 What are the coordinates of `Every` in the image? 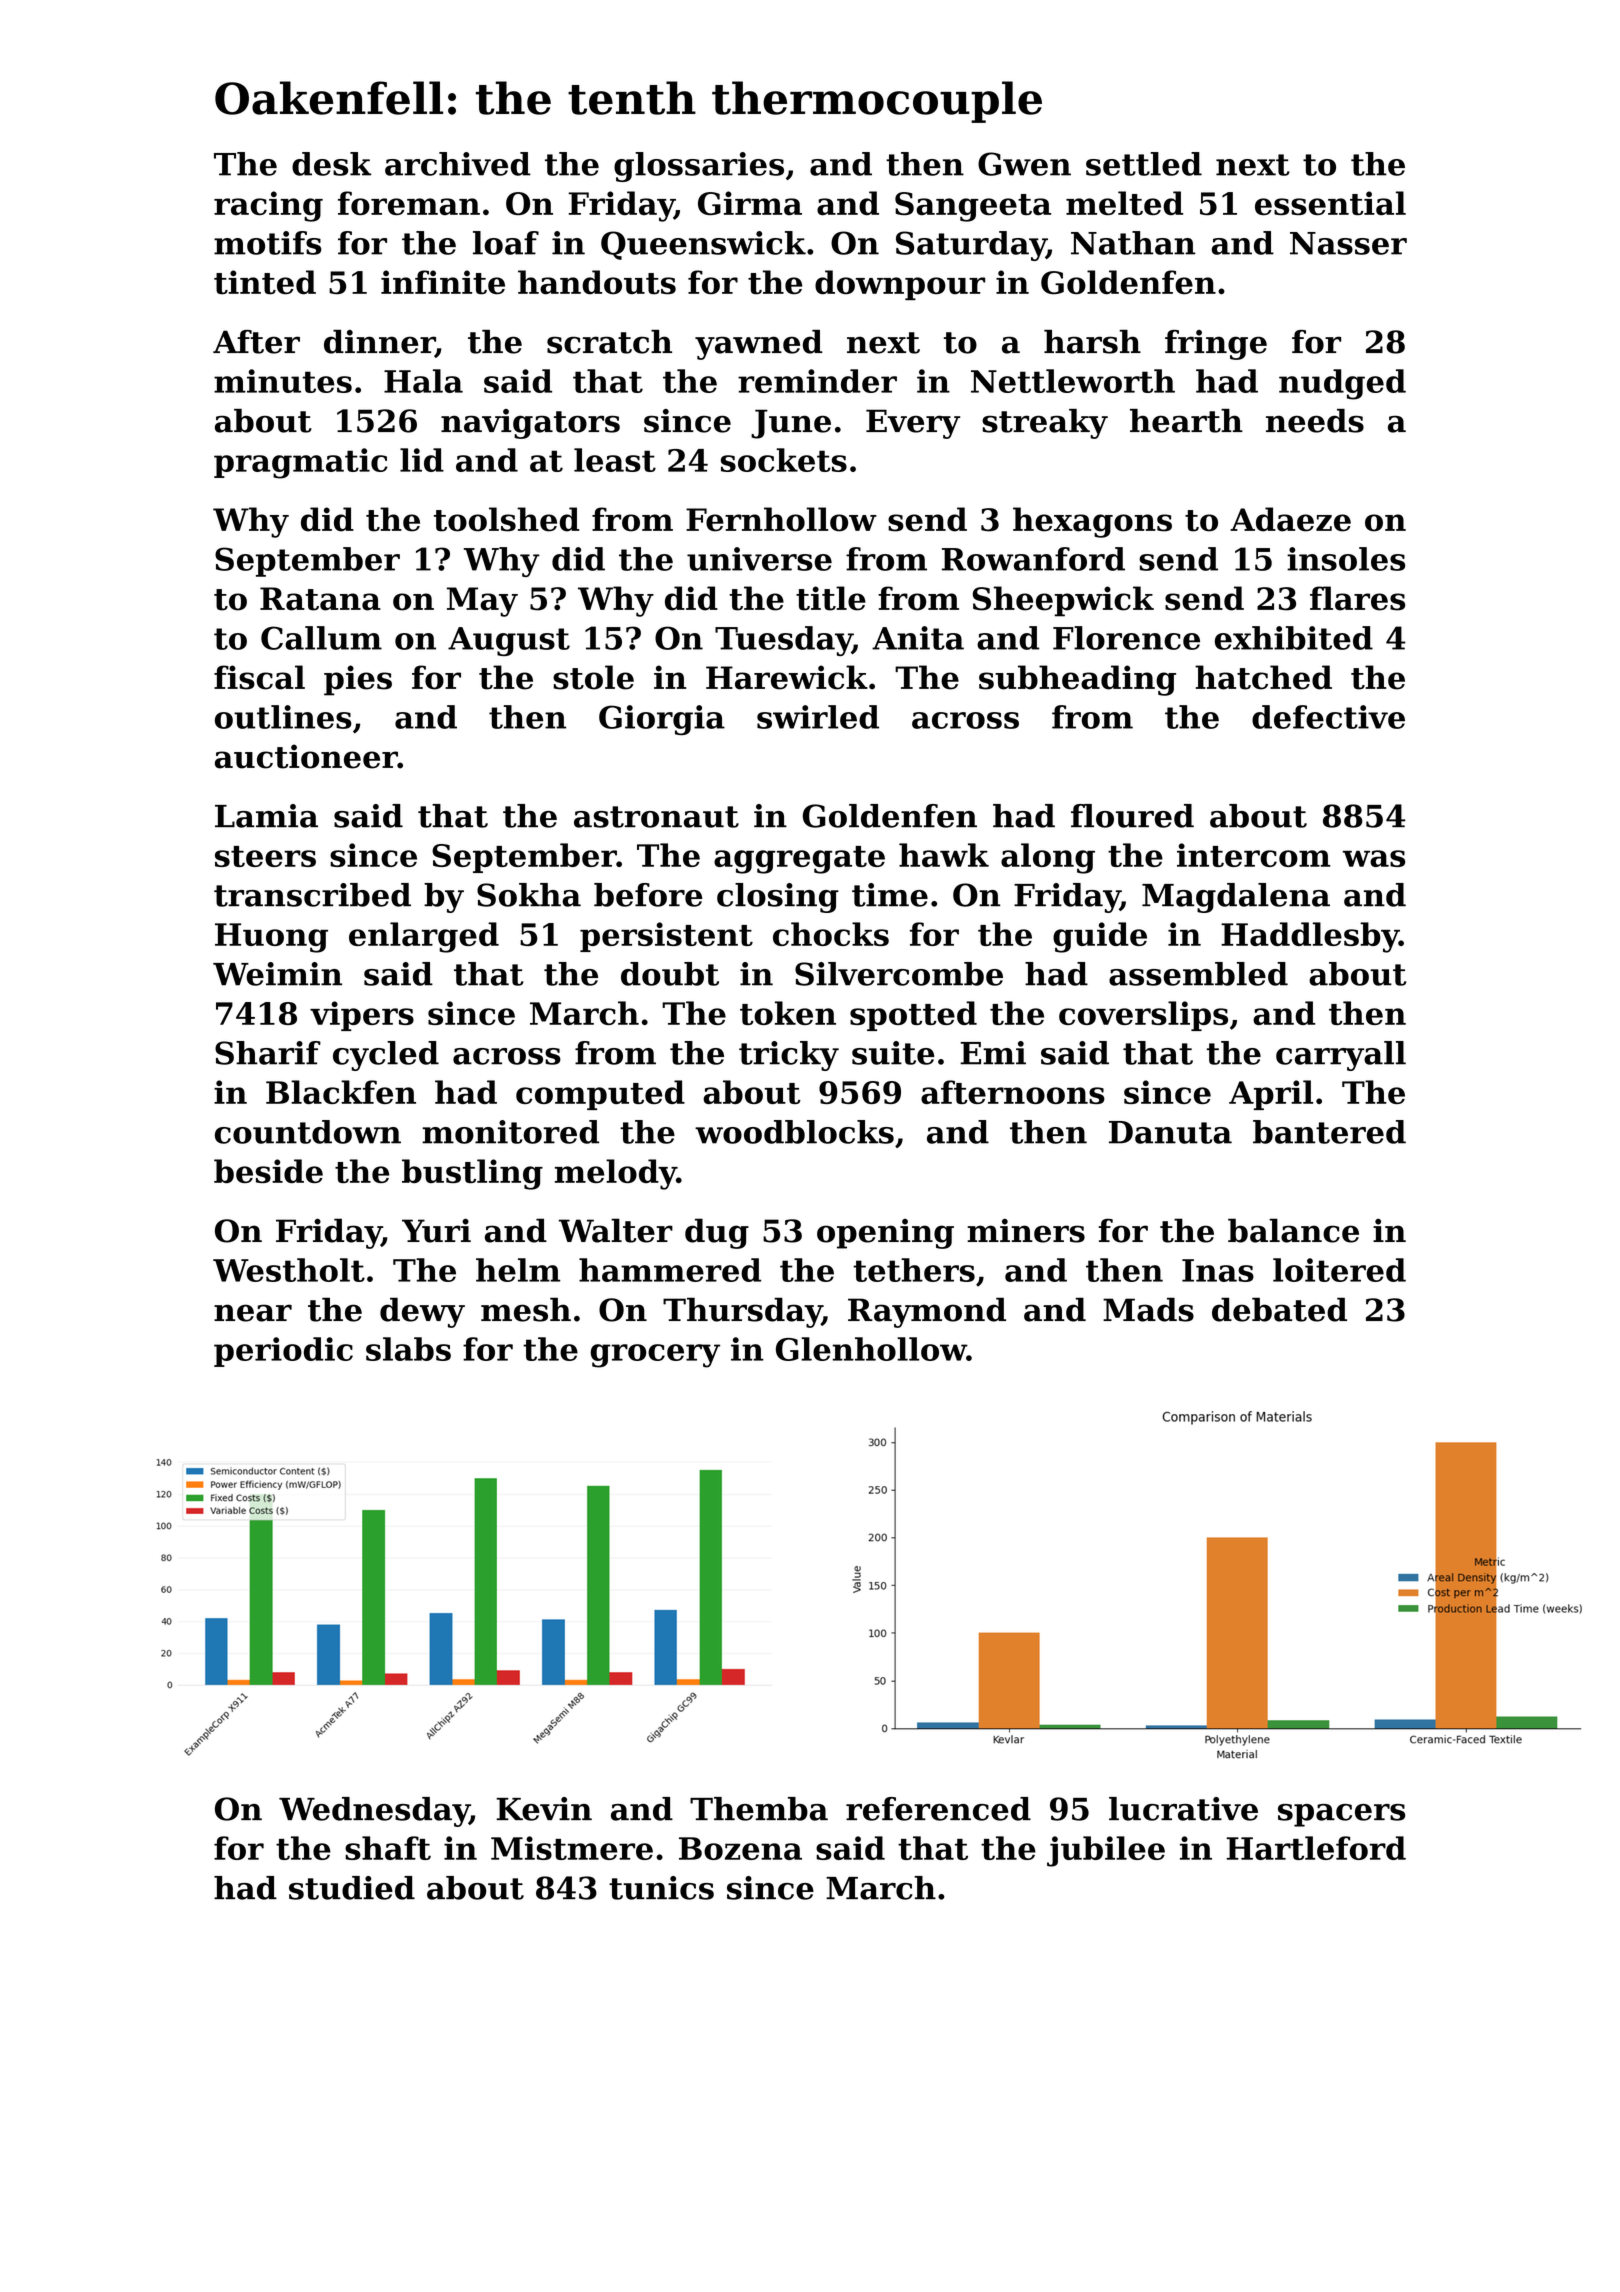 It's located at (913, 424).
